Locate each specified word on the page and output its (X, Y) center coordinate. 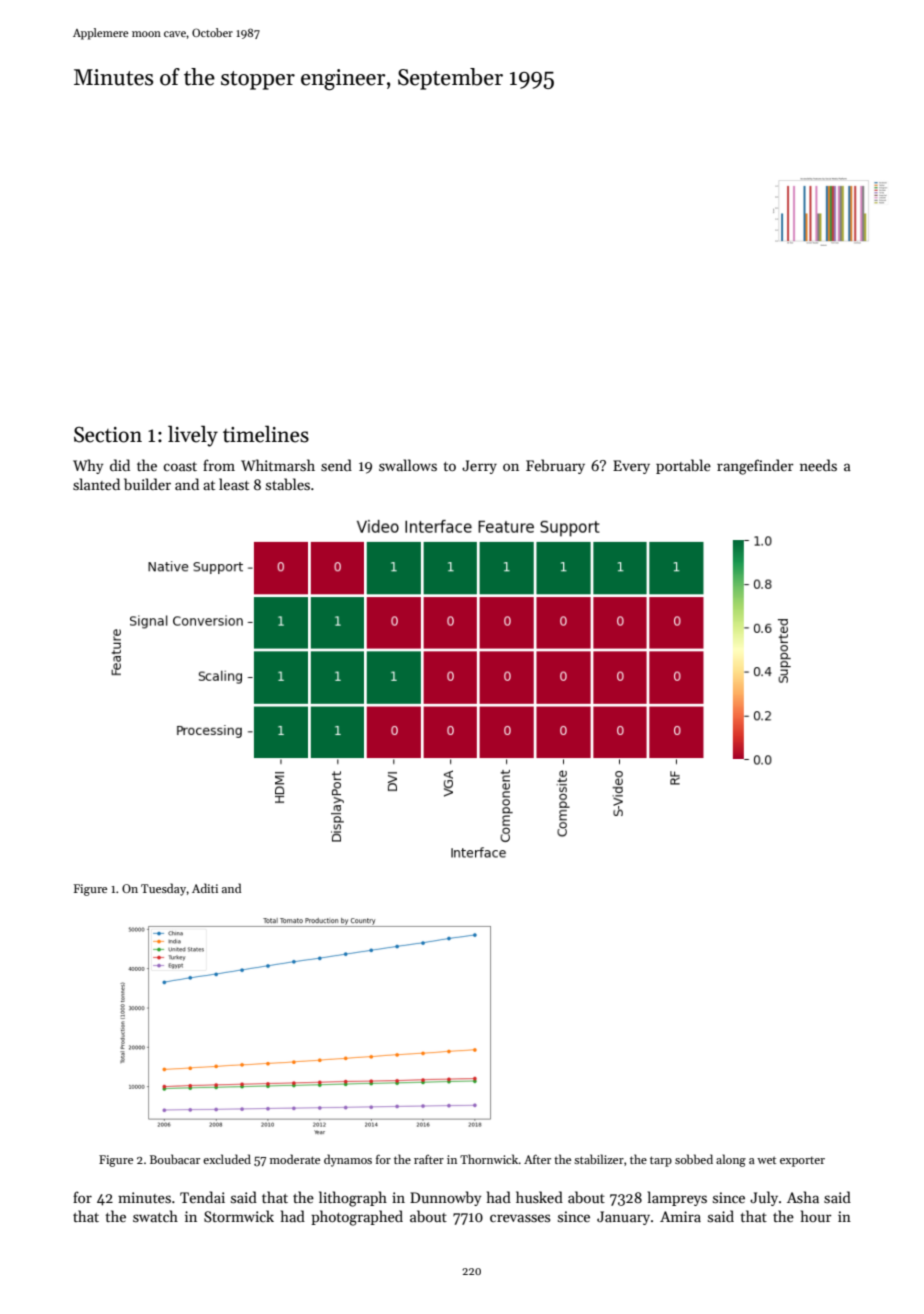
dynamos (348, 1160)
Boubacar (175, 1159)
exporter (802, 1162)
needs (818, 465)
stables (288, 484)
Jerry (479, 467)
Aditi (205, 888)
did (120, 465)
